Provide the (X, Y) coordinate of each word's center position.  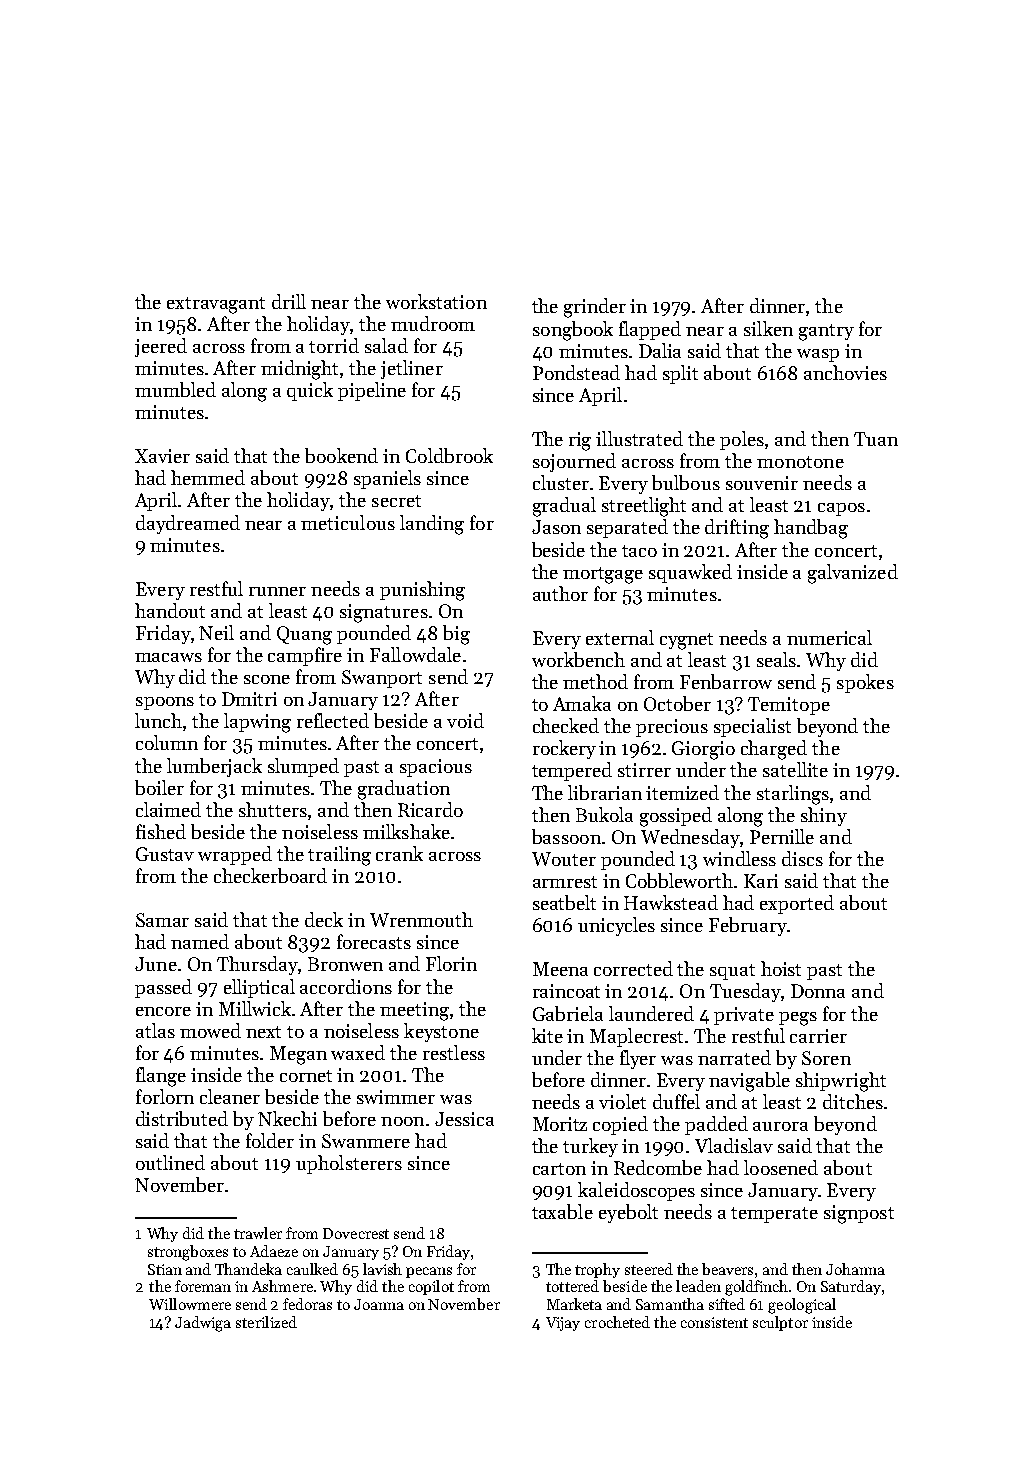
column (167, 742)
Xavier (162, 456)
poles (742, 440)
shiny (824, 816)
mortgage (603, 575)
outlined (170, 1162)
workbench (578, 659)
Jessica (464, 1119)
